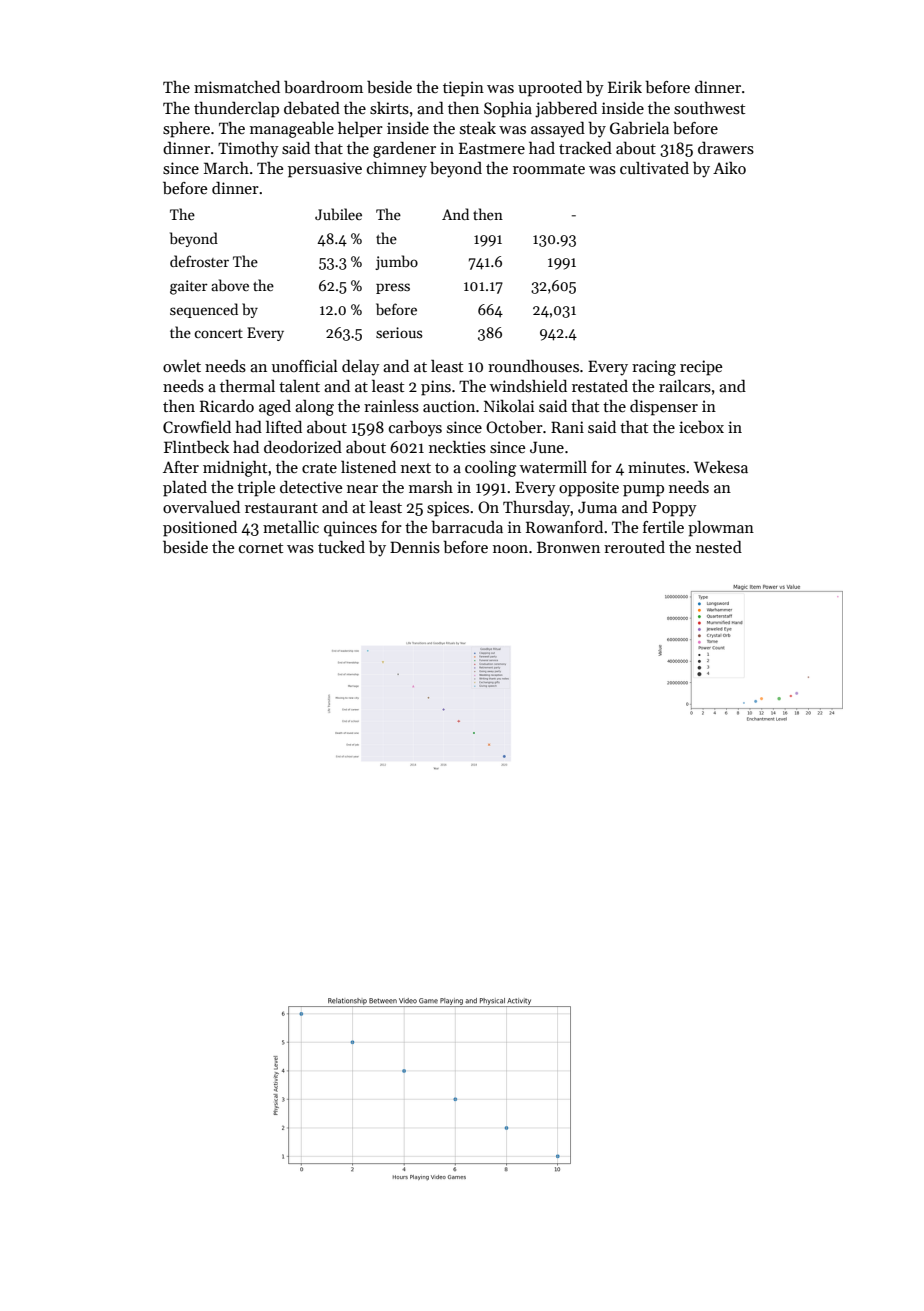  I want to click on press, so click(393, 288).
